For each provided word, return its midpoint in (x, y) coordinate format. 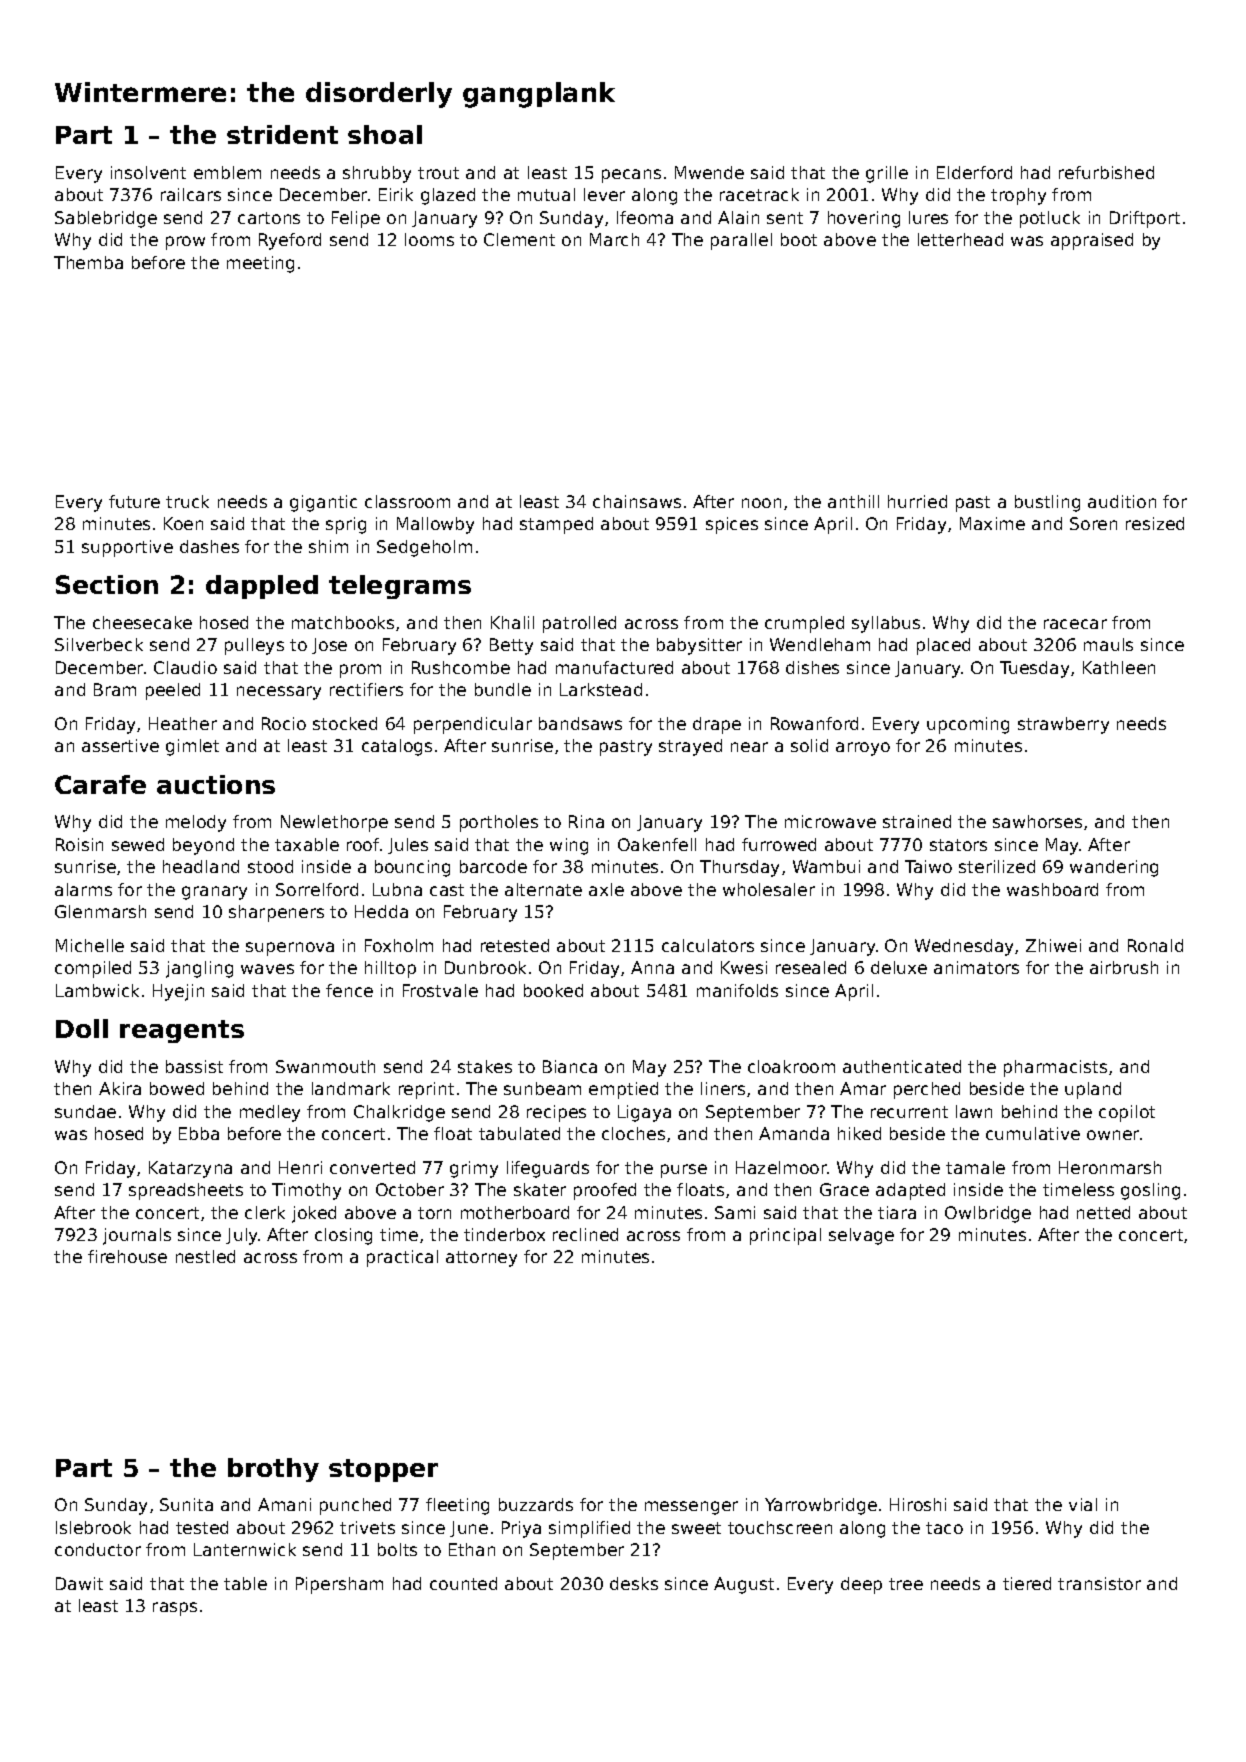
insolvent (148, 172)
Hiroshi (918, 1504)
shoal (385, 134)
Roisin (79, 844)
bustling (1047, 503)
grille (887, 174)
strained (917, 821)
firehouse (127, 1256)
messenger (691, 1508)
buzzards (536, 1504)
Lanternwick (245, 1549)
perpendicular (473, 725)
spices (732, 525)
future (134, 501)
